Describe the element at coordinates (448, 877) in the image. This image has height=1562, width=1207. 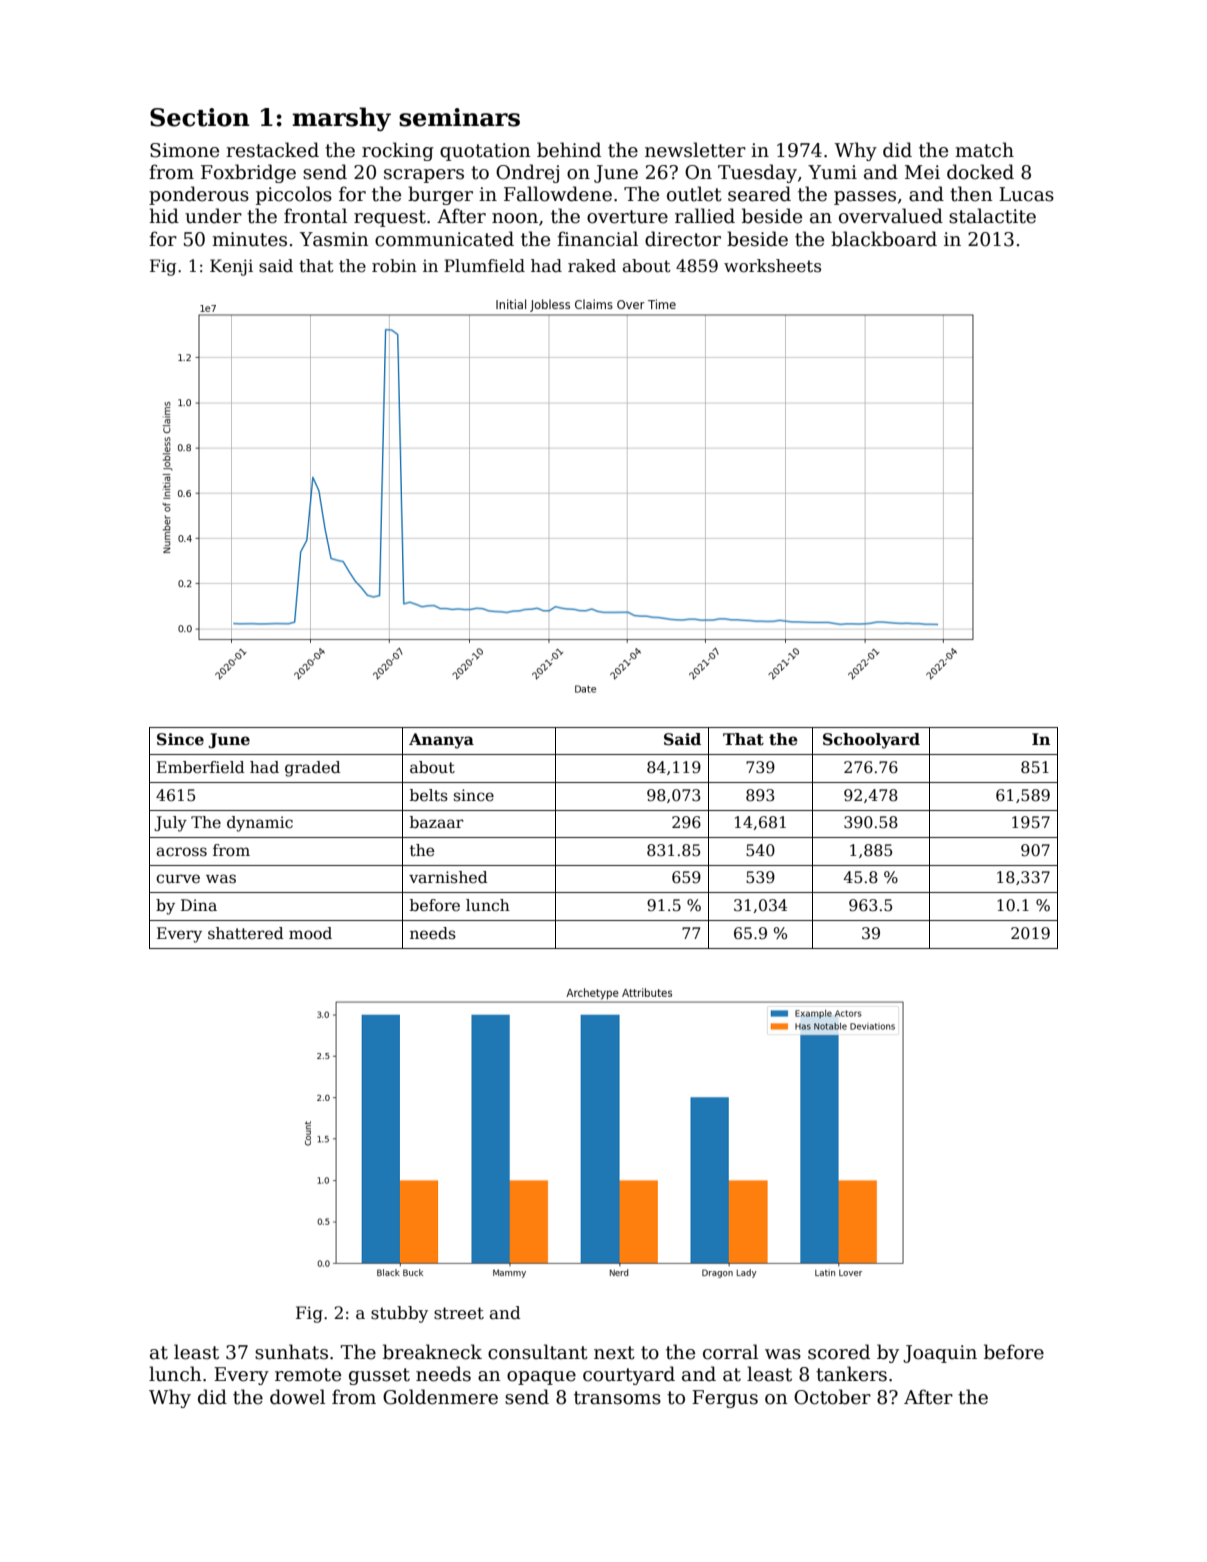
I see `varnished` at that location.
